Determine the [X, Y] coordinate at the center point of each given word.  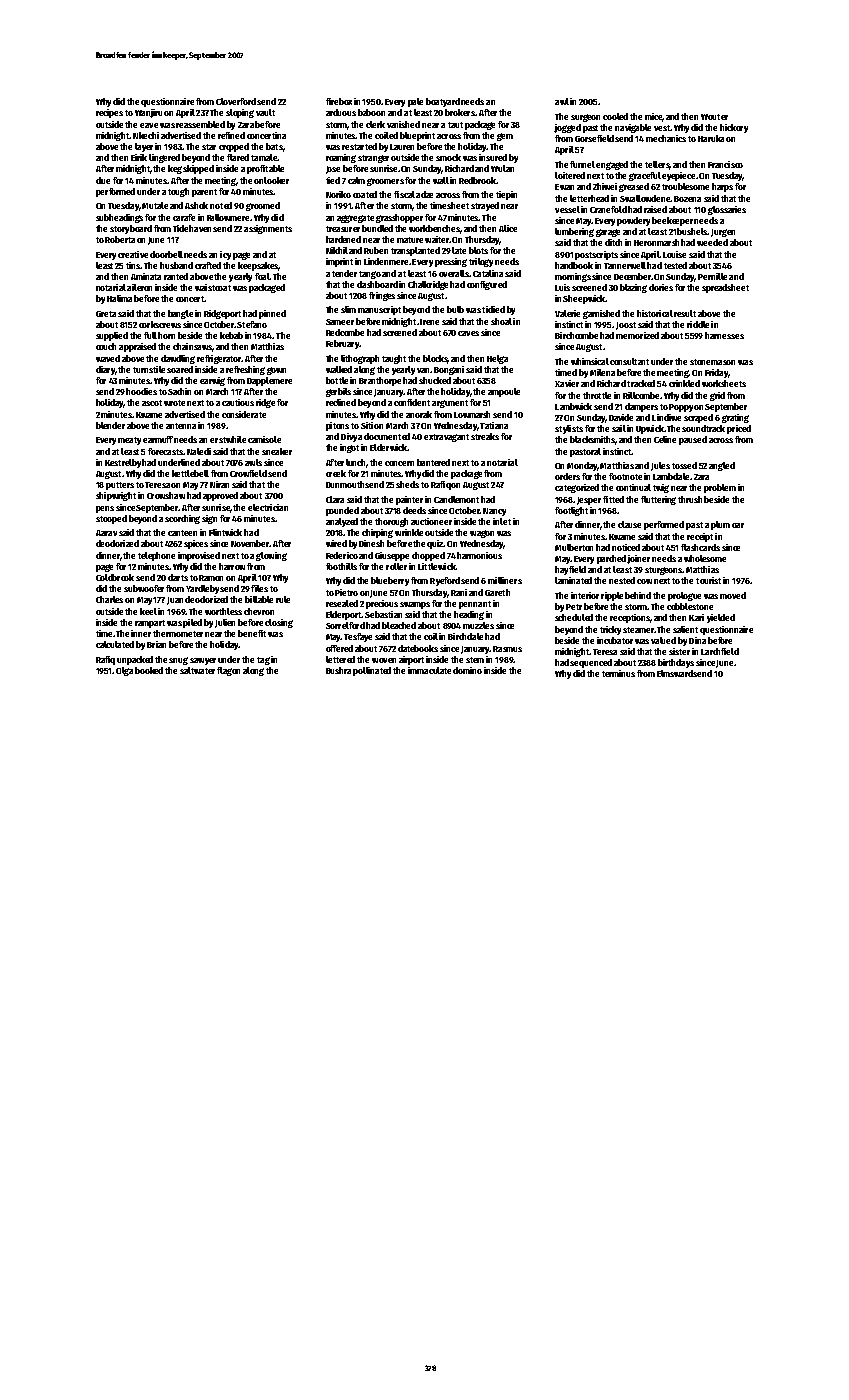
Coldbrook [115, 577]
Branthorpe [380, 381]
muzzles [478, 625]
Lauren [402, 147]
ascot [152, 403]
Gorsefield [594, 138]
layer [144, 147]
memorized [637, 335]
